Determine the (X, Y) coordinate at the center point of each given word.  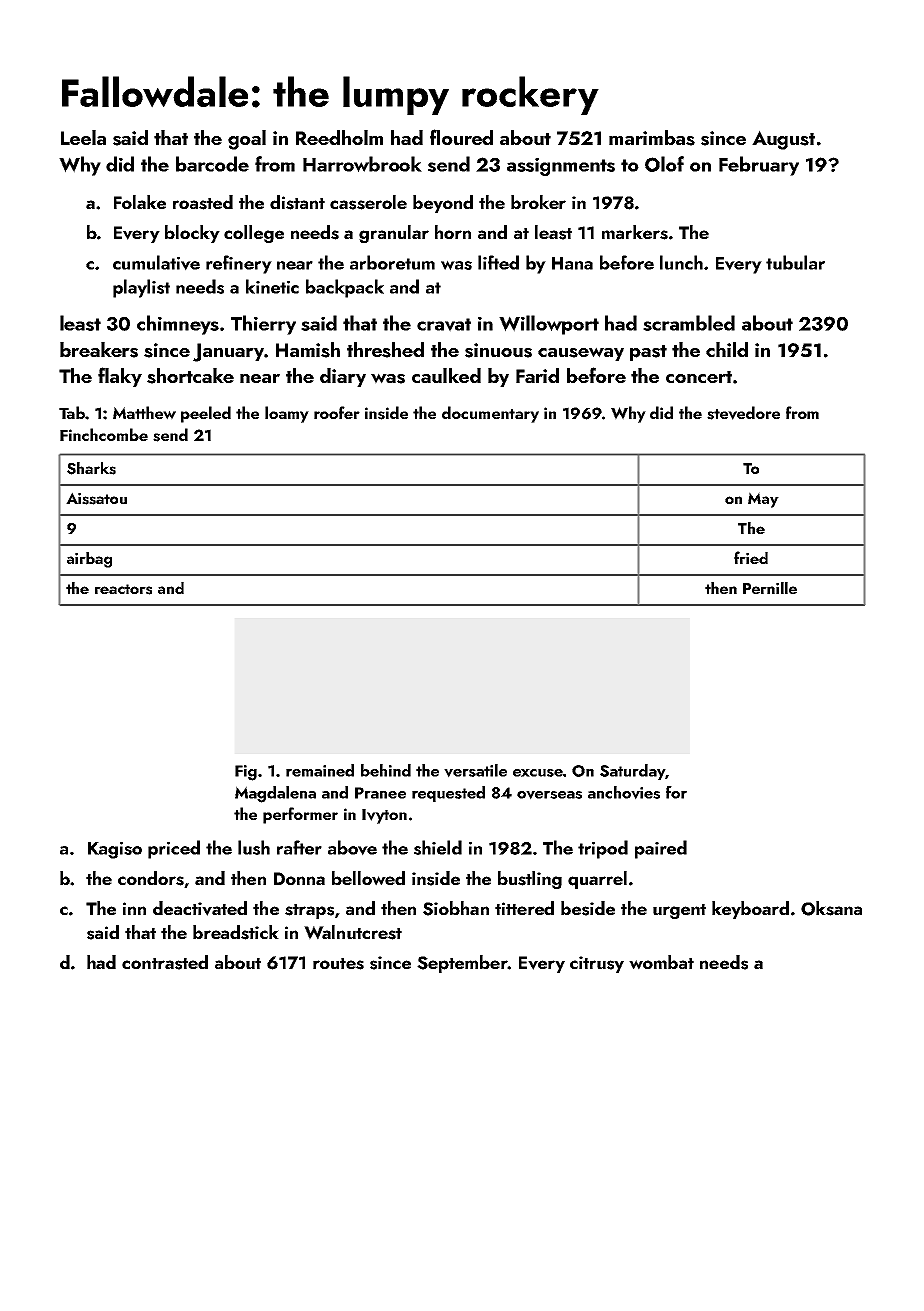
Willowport (549, 325)
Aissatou (96, 498)
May (763, 500)
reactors (123, 589)
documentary (490, 414)
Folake (140, 202)
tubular (795, 262)
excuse (538, 773)
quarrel (597, 880)
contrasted (165, 962)
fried (751, 557)
